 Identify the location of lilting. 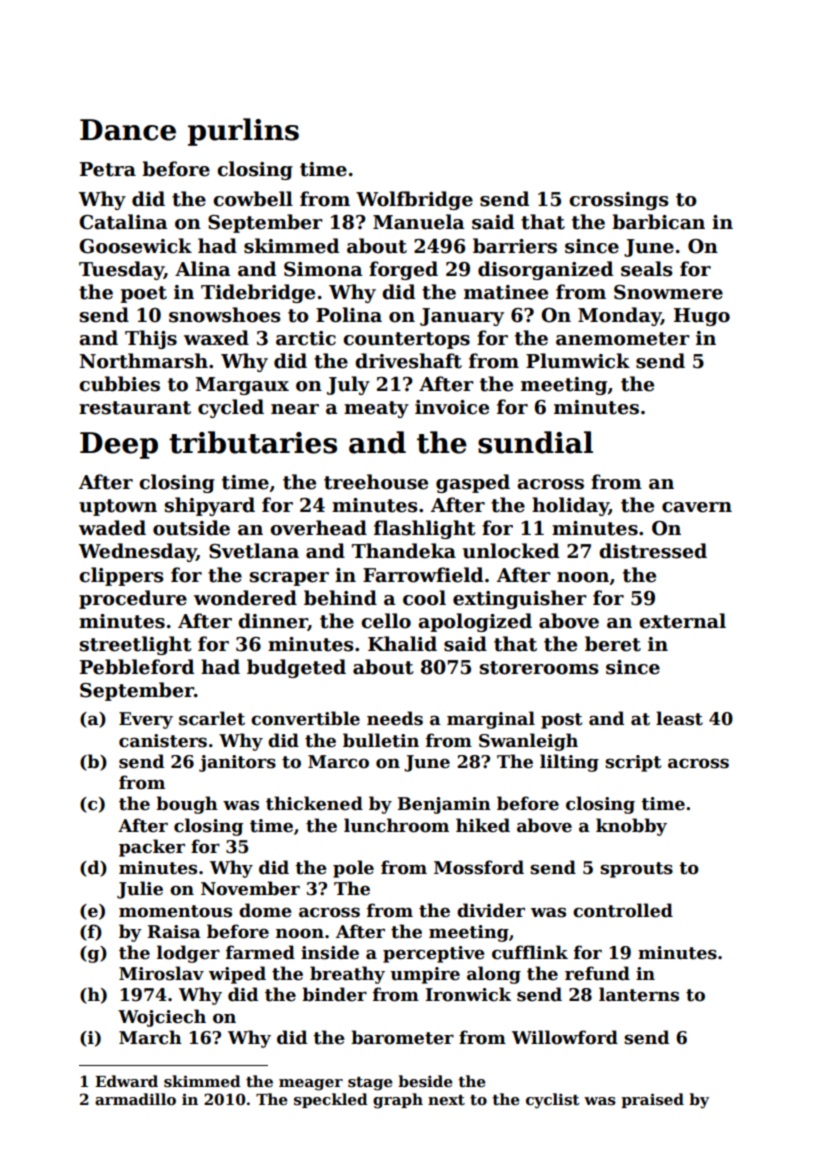
(569, 763).
